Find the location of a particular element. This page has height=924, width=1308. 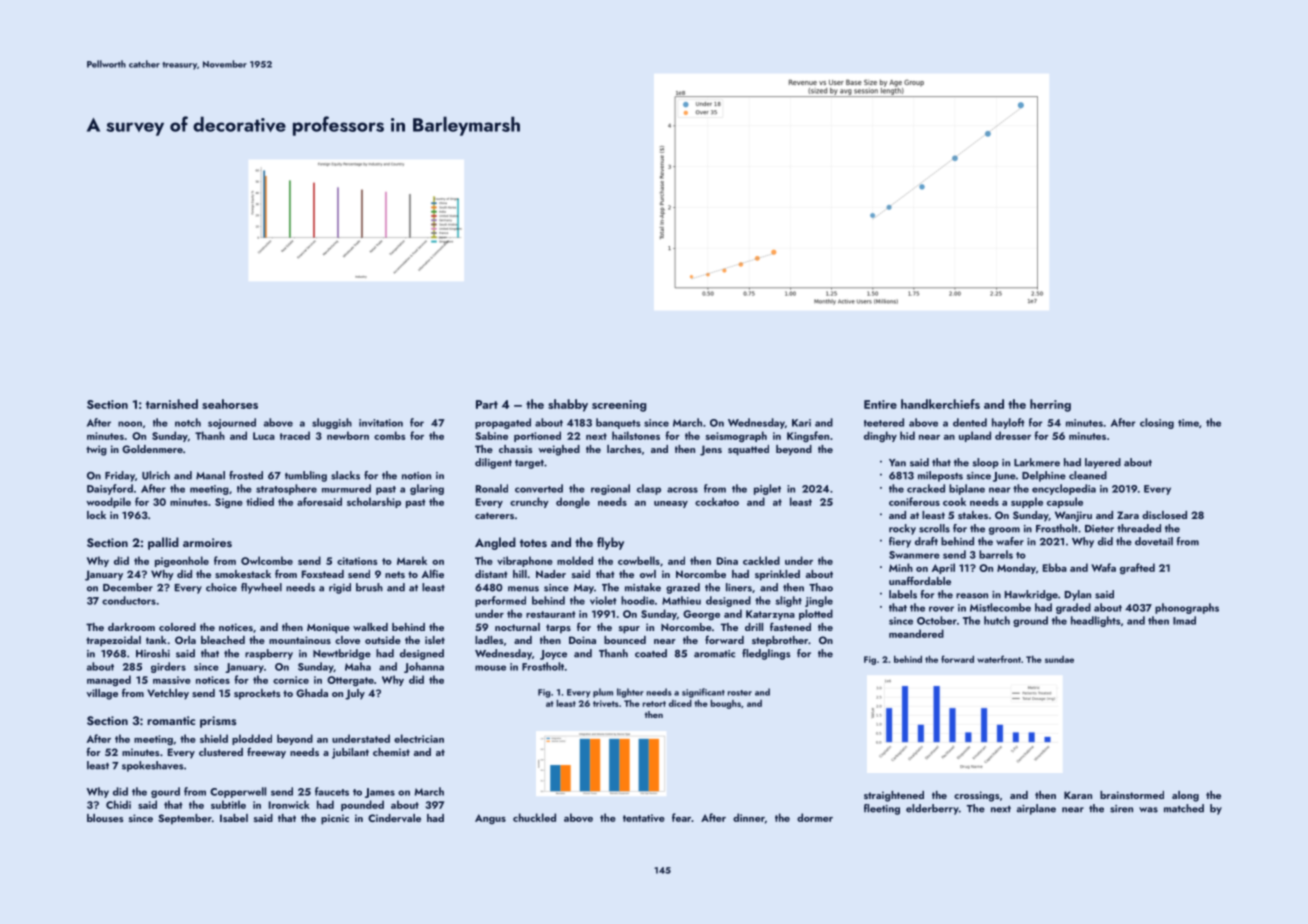

ground is located at coordinates (1030, 621).
